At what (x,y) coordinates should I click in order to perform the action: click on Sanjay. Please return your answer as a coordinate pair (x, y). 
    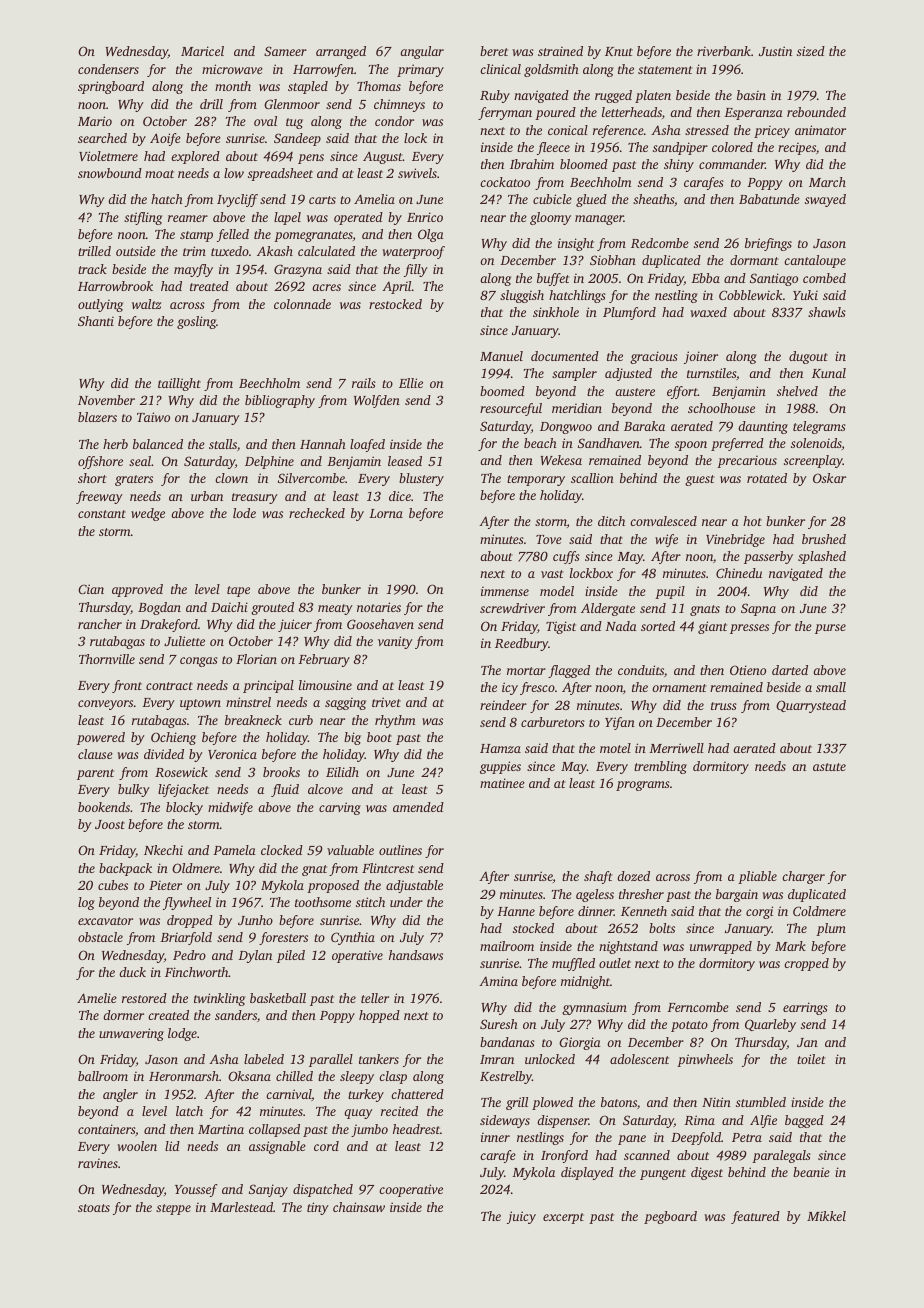
    Looking at the image, I should click on (268, 1190).
